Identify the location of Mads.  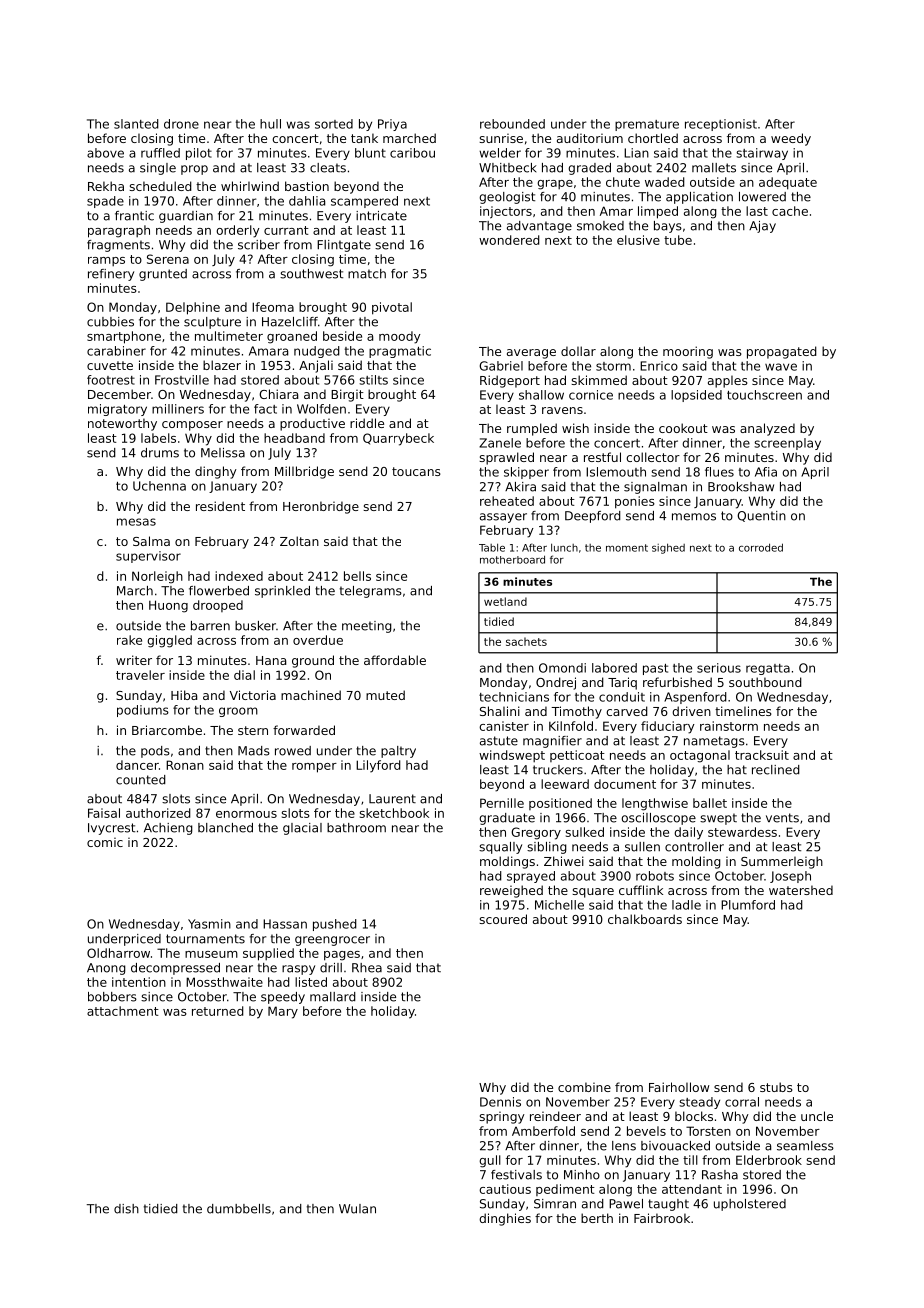
(254, 751).
